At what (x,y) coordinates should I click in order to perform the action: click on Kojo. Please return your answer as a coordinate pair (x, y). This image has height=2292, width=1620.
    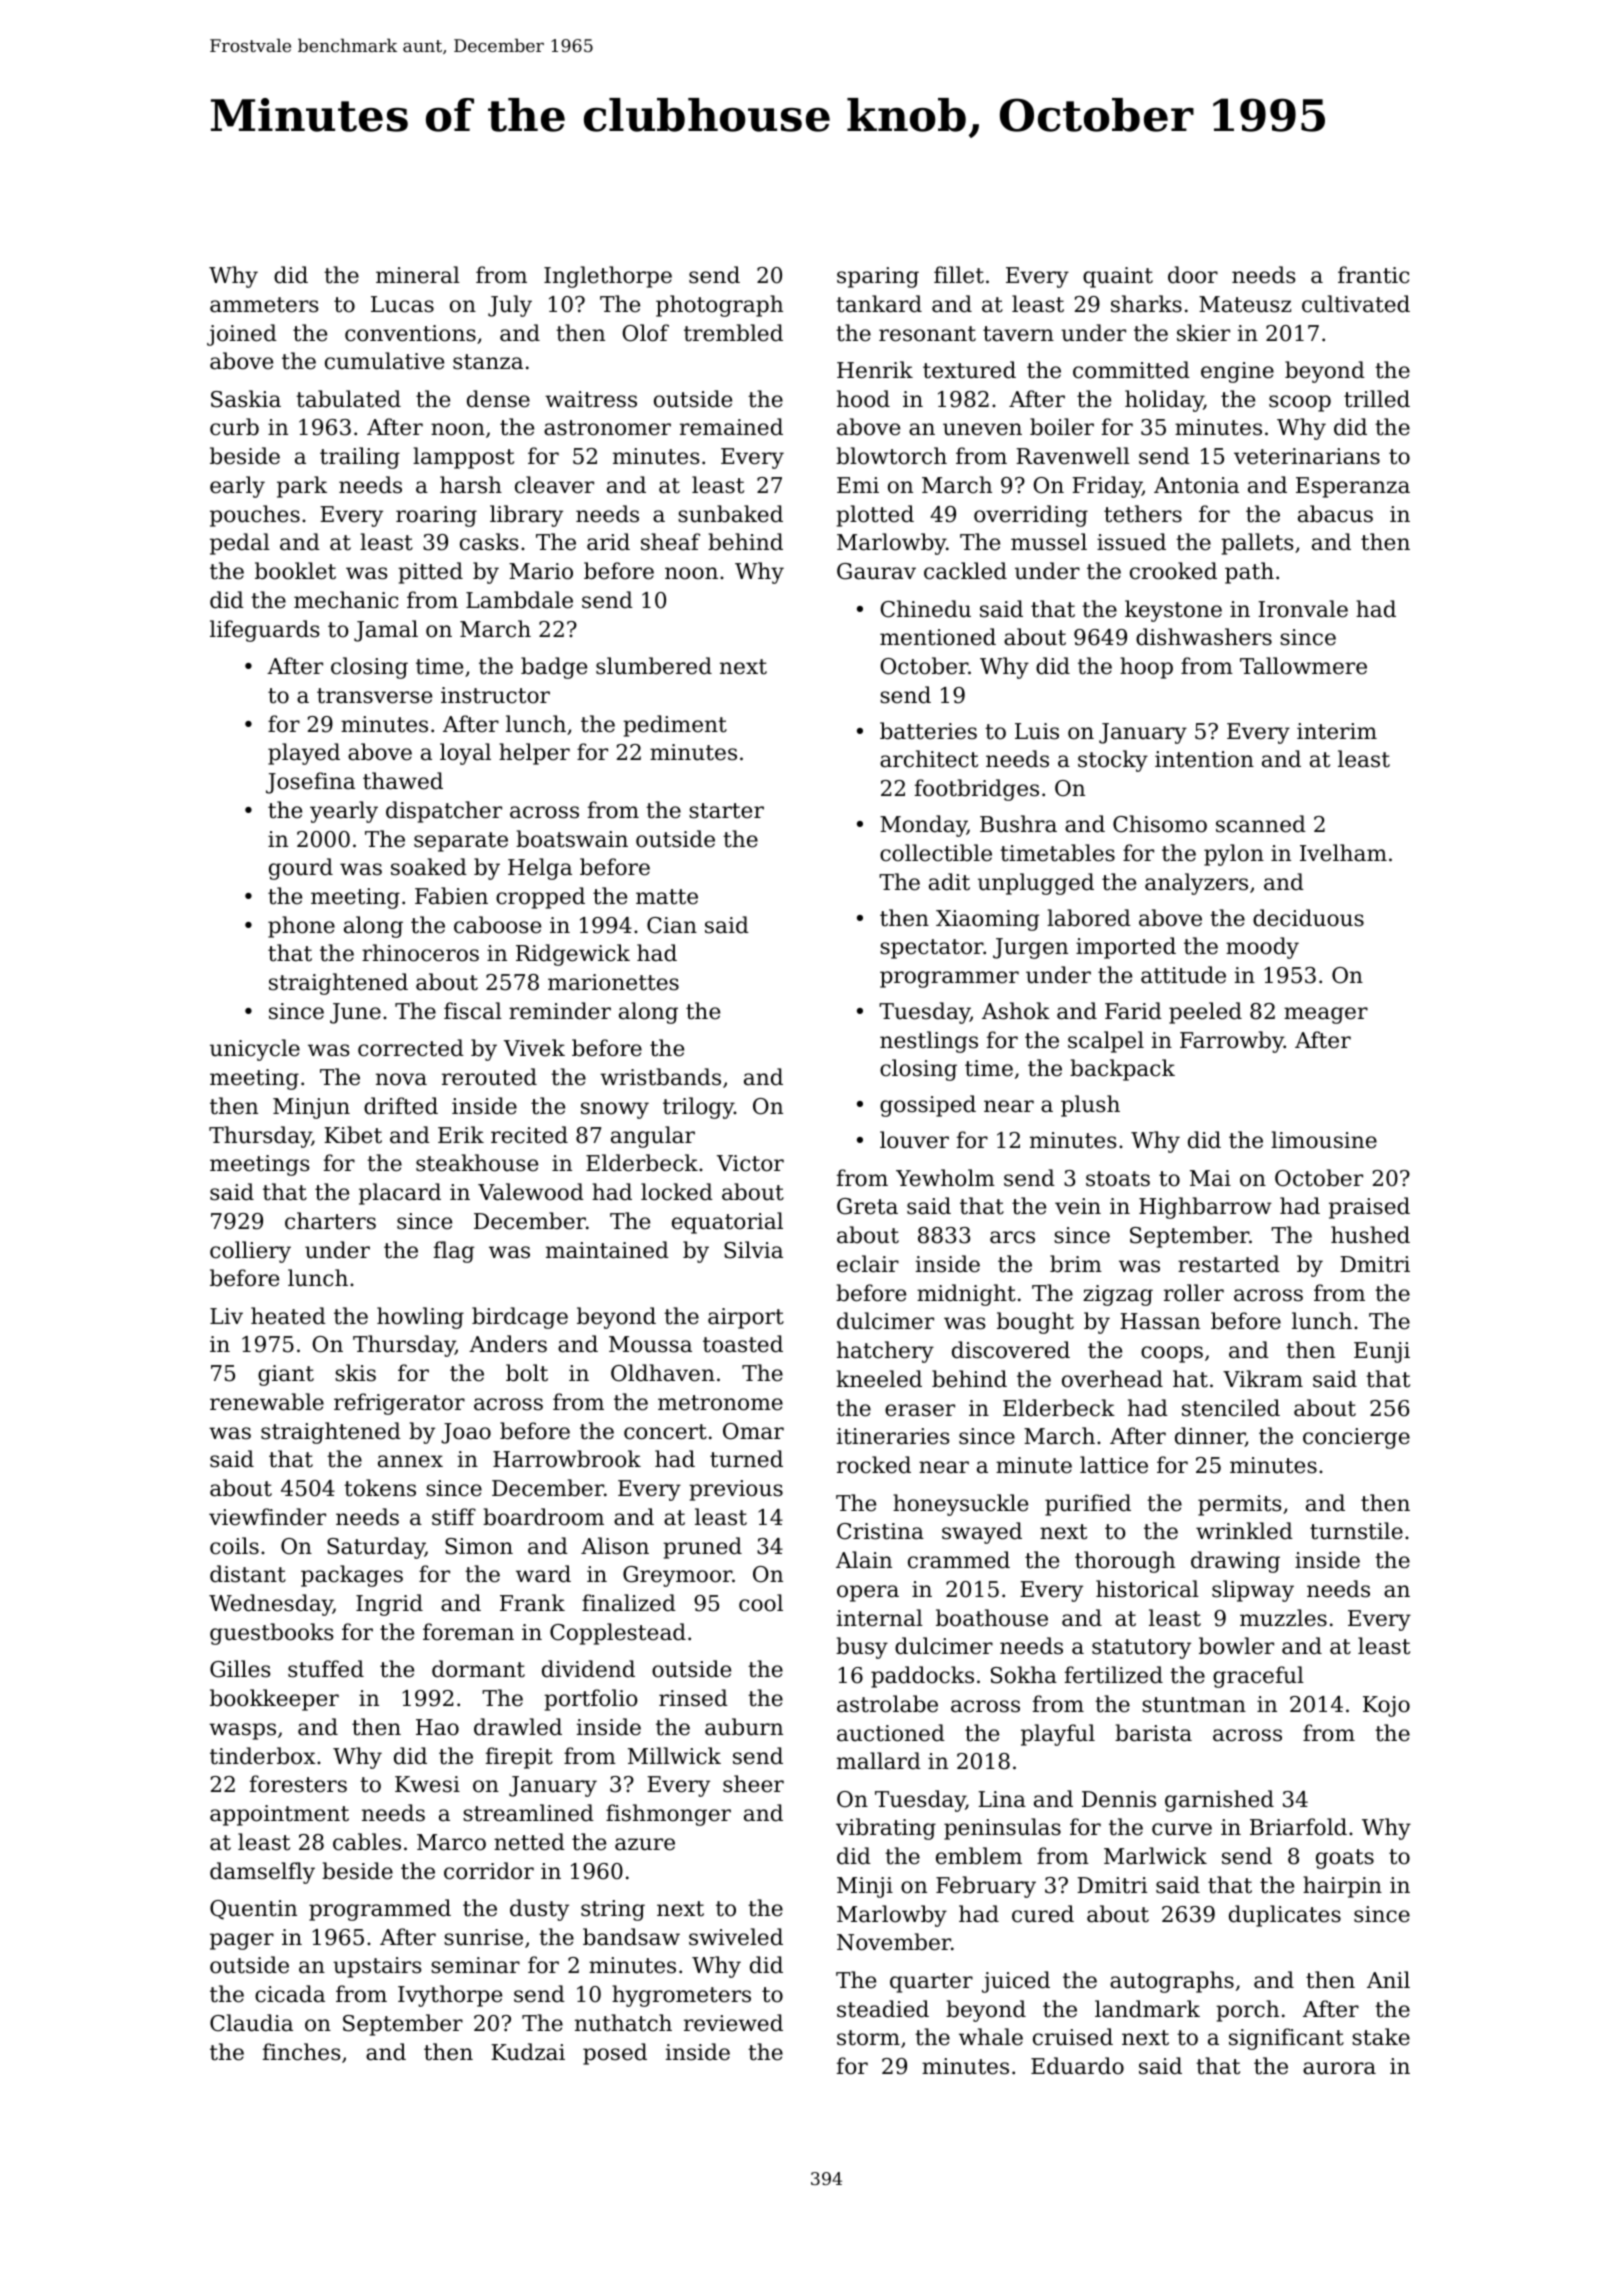
    Looking at the image, I should click on (1386, 1706).
